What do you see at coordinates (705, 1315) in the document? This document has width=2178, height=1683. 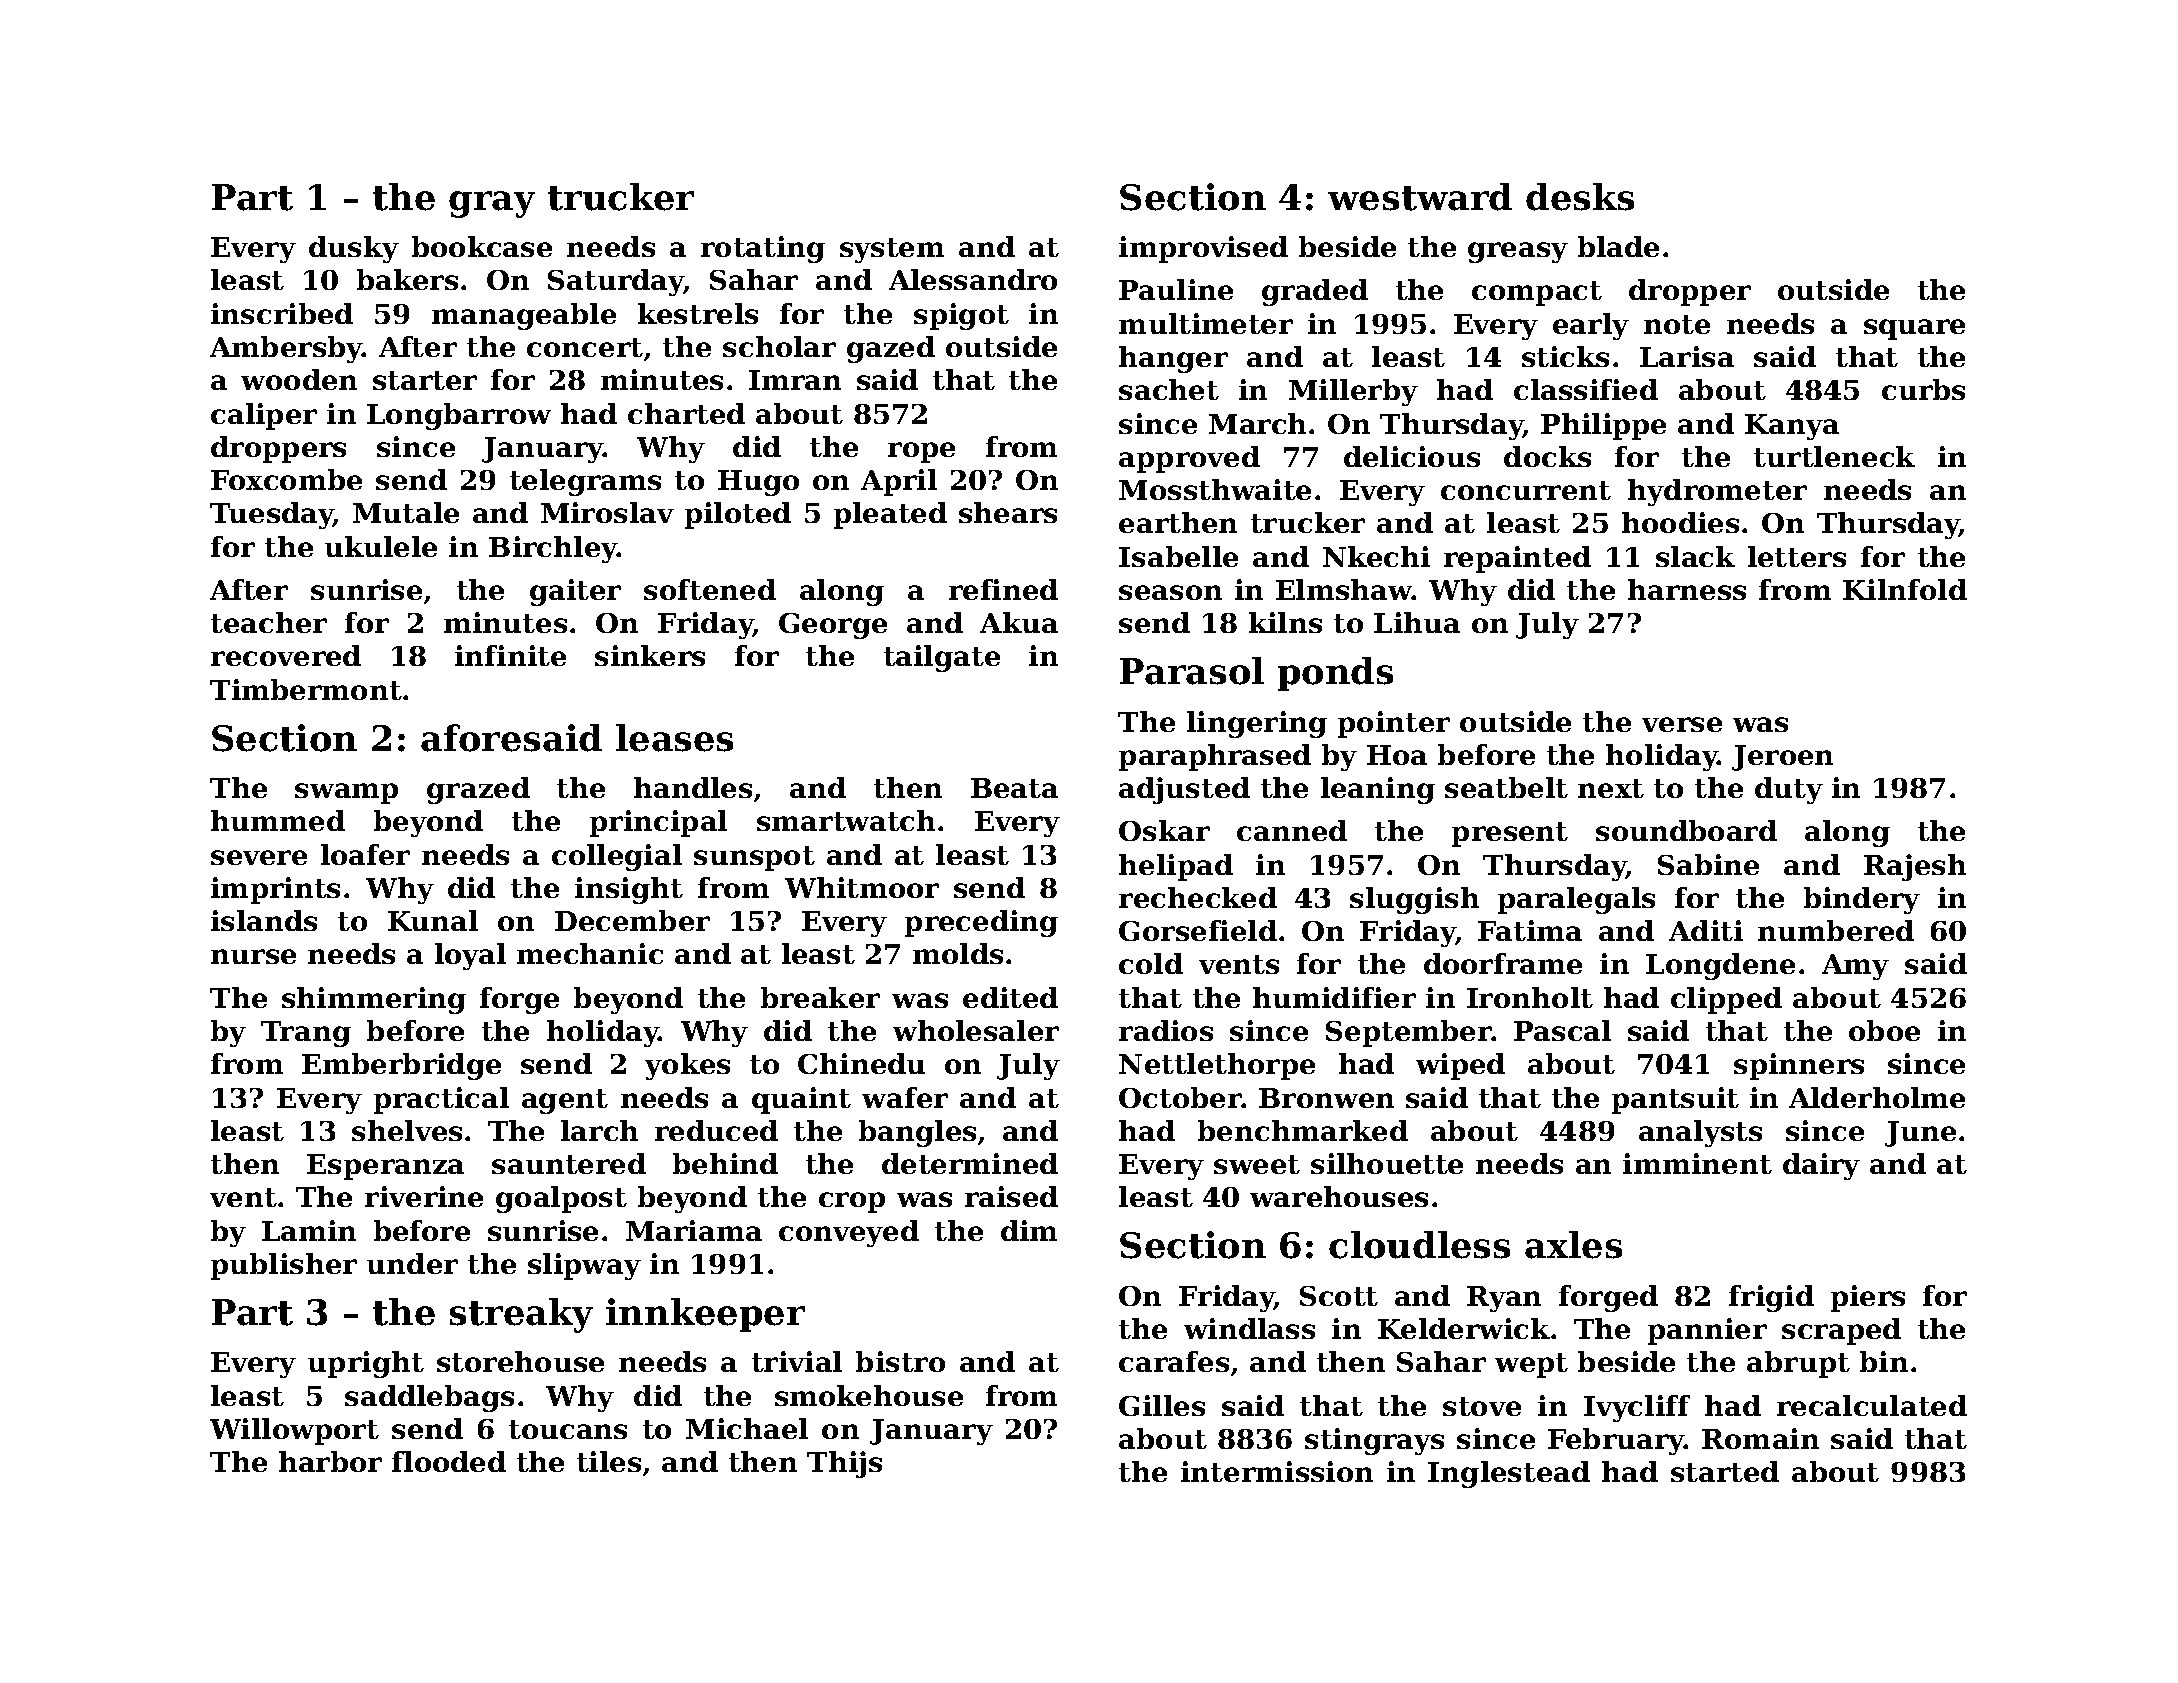 I see `innkeeper` at bounding box center [705, 1315].
